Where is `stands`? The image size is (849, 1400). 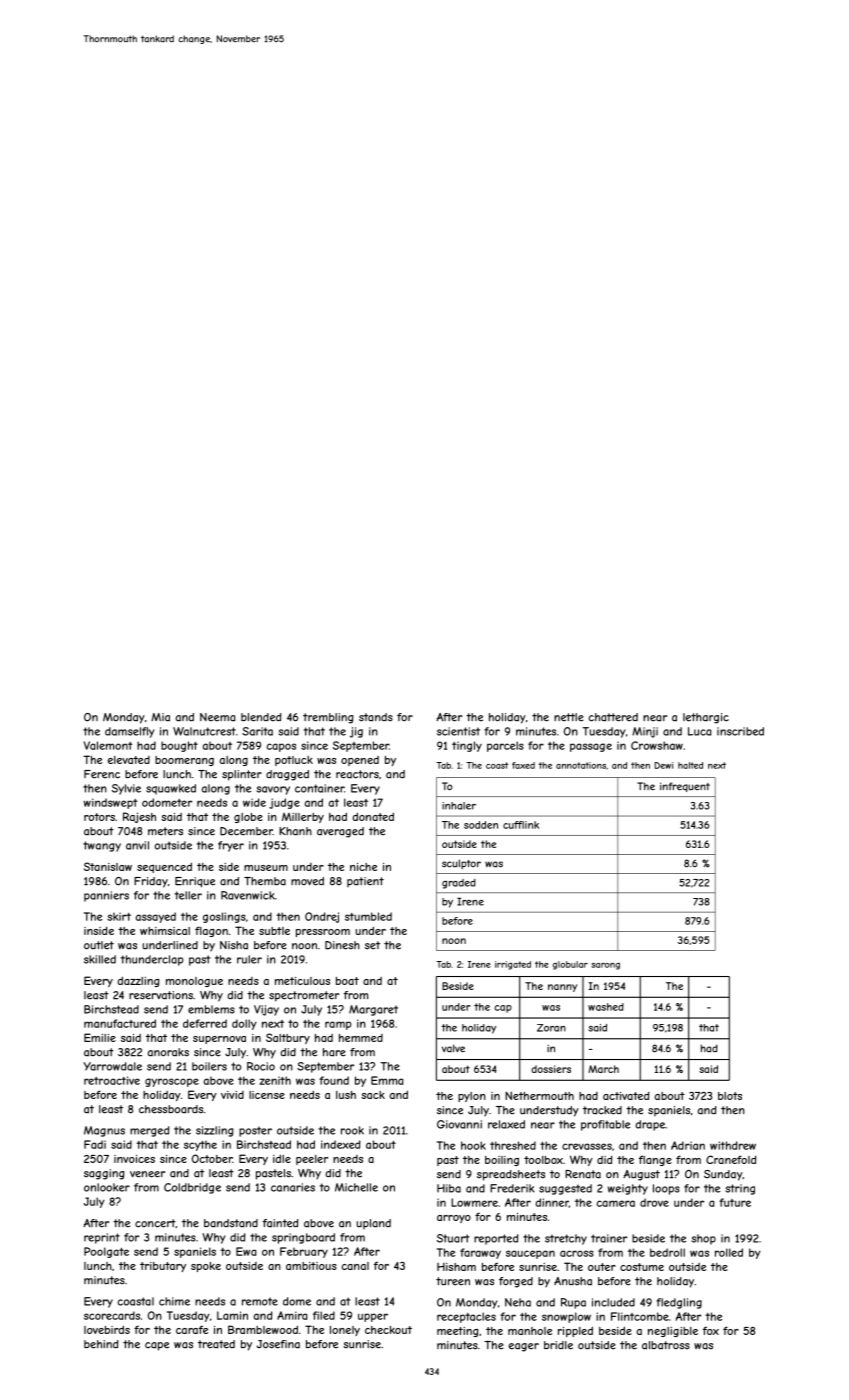 stands is located at coordinates (376, 717).
